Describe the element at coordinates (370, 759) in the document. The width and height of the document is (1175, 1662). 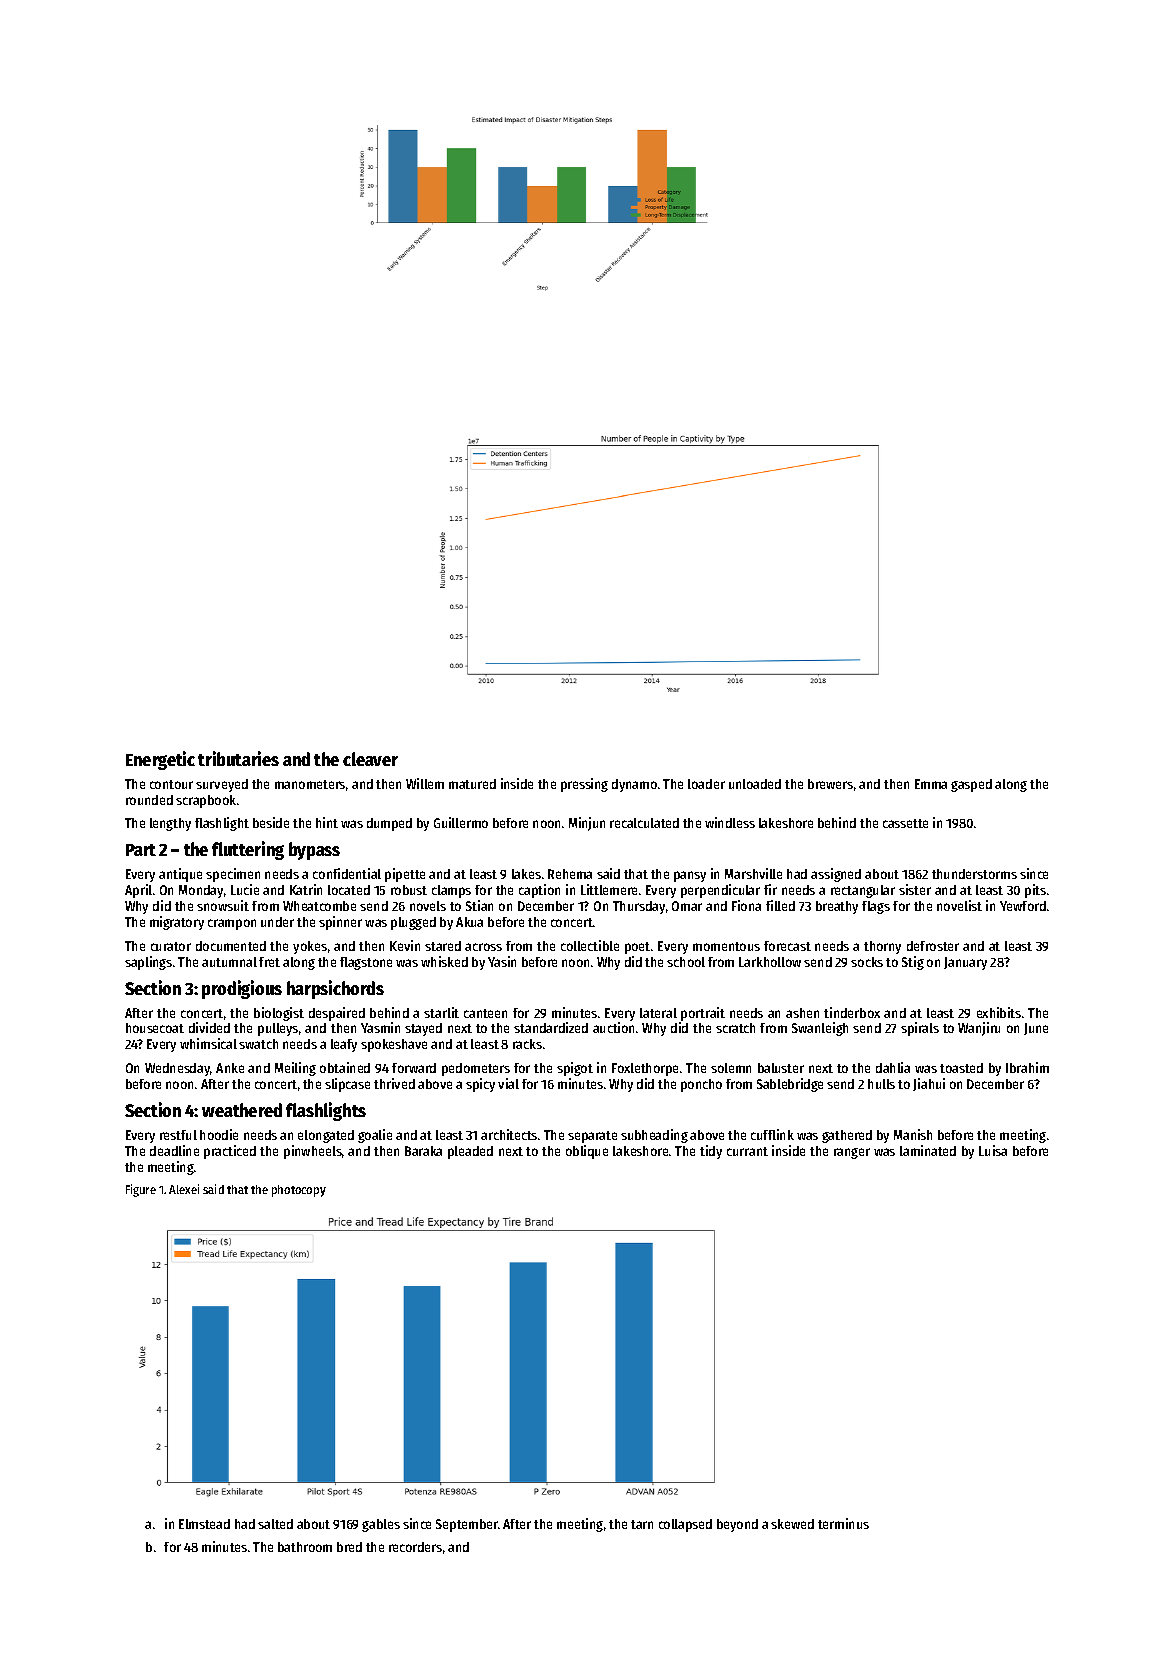
I see `cleaver` at that location.
